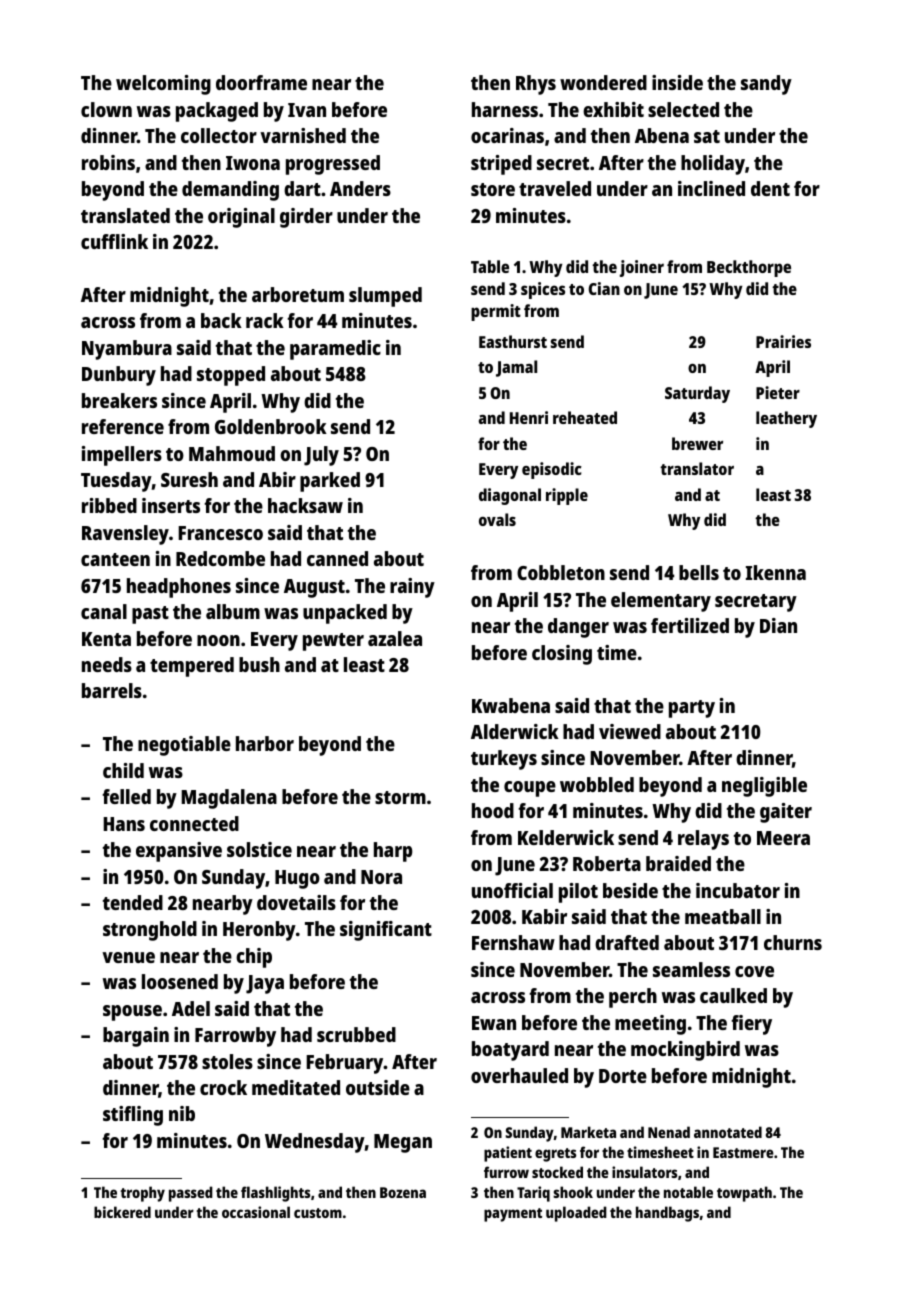  I want to click on Rhys, so click(536, 85).
